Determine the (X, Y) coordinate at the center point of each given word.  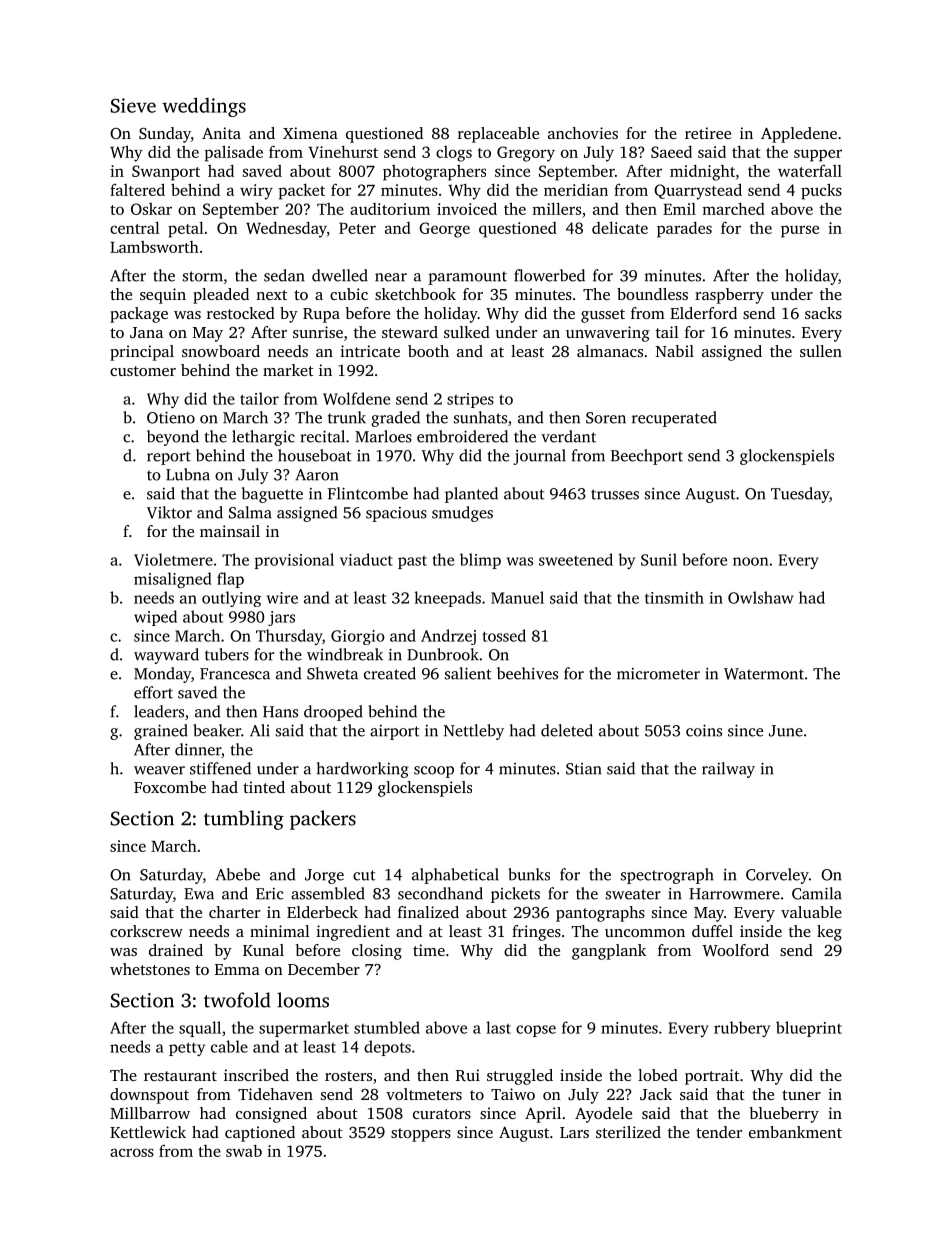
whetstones (150, 969)
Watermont (764, 674)
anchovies (583, 133)
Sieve (133, 105)
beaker (217, 730)
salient (468, 673)
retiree (708, 133)
